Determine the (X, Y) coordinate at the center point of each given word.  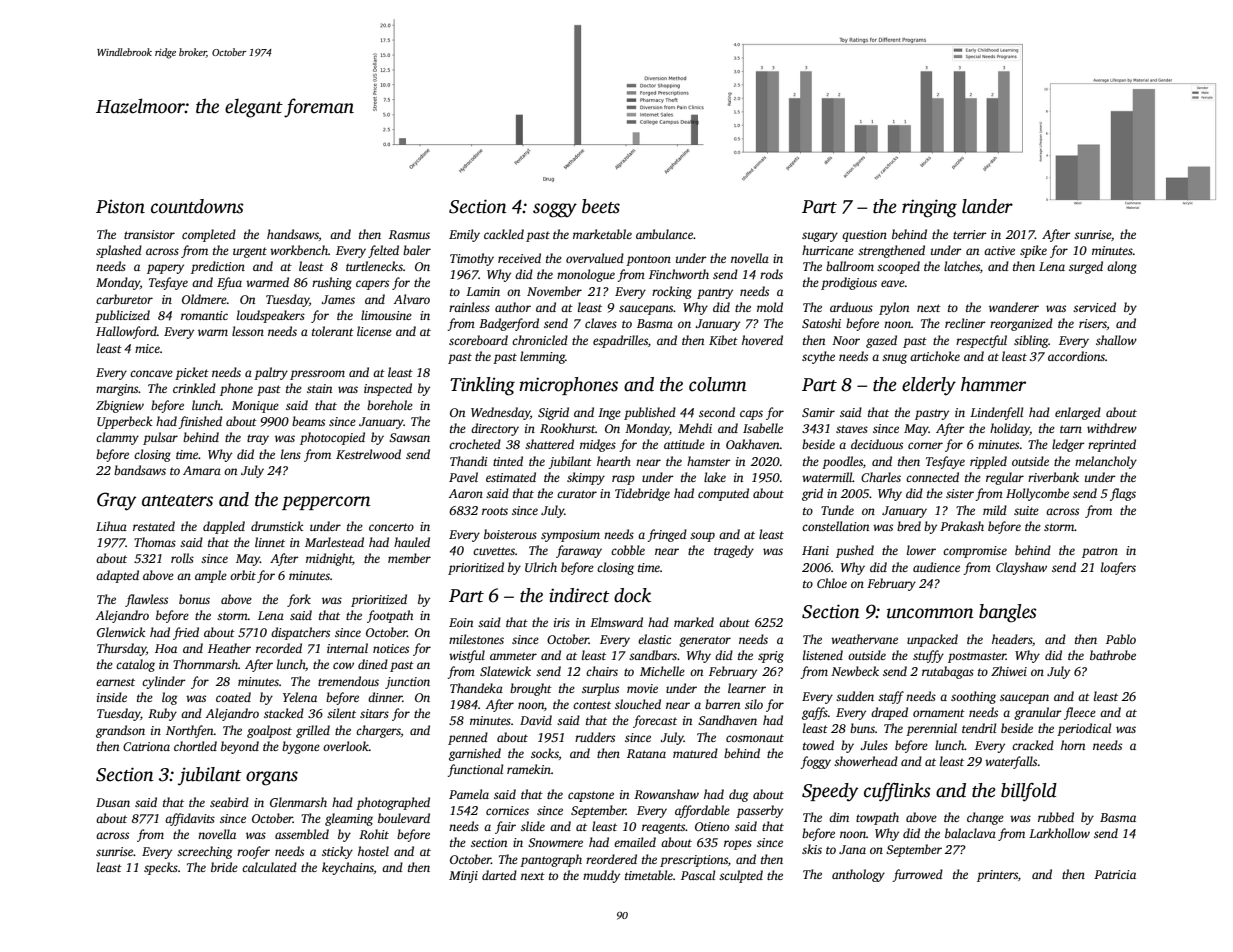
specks (161, 868)
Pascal (698, 875)
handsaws (293, 234)
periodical (1084, 729)
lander (987, 206)
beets (601, 206)
